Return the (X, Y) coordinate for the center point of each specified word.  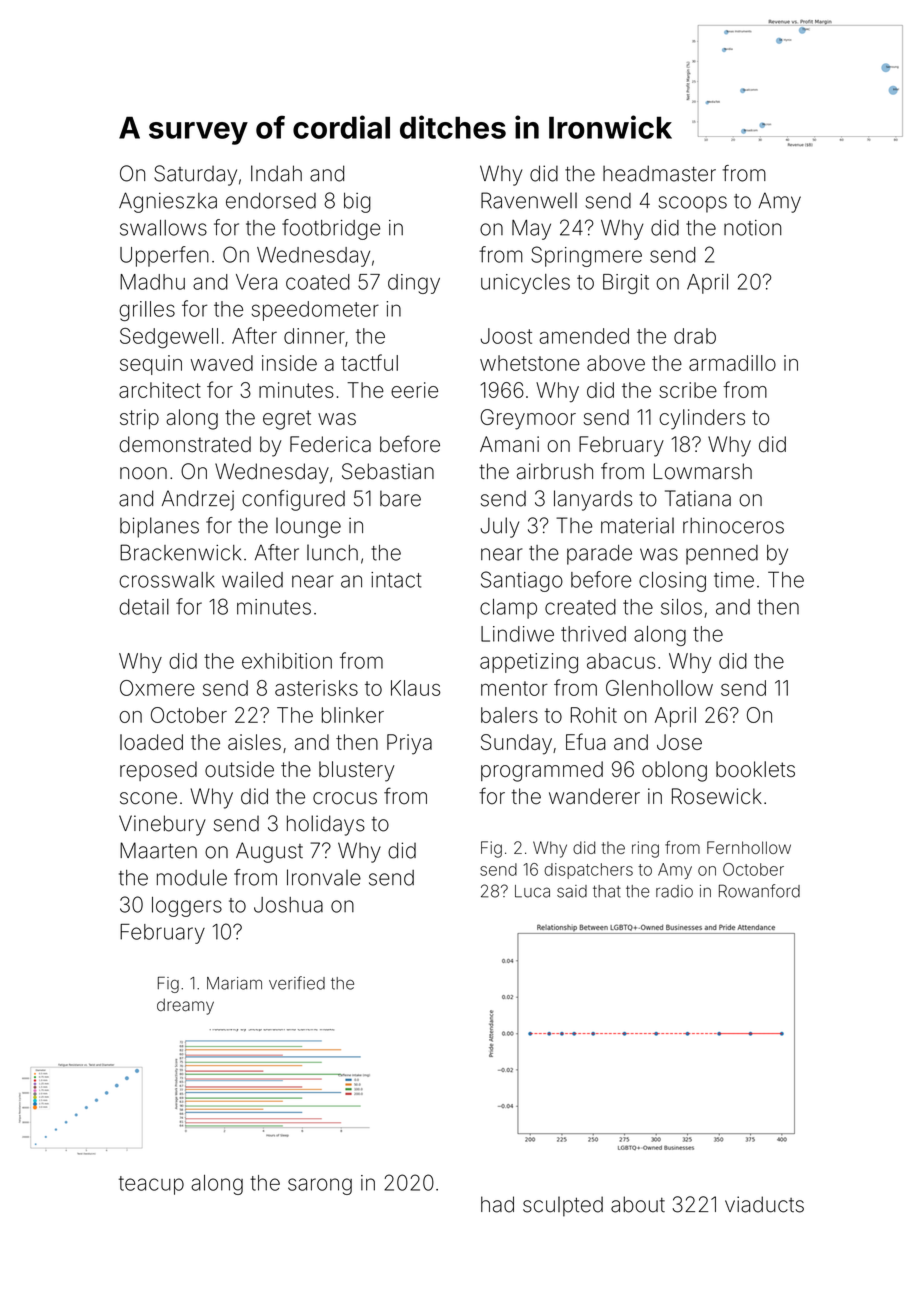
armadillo (732, 363)
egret (287, 420)
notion (752, 228)
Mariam (234, 983)
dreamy (185, 1006)
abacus (621, 661)
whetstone (530, 363)
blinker (353, 715)
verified (297, 983)
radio (674, 891)
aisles (254, 742)
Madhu (152, 282)
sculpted (563, 1206)
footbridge (331, 229)
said (572, 891)
